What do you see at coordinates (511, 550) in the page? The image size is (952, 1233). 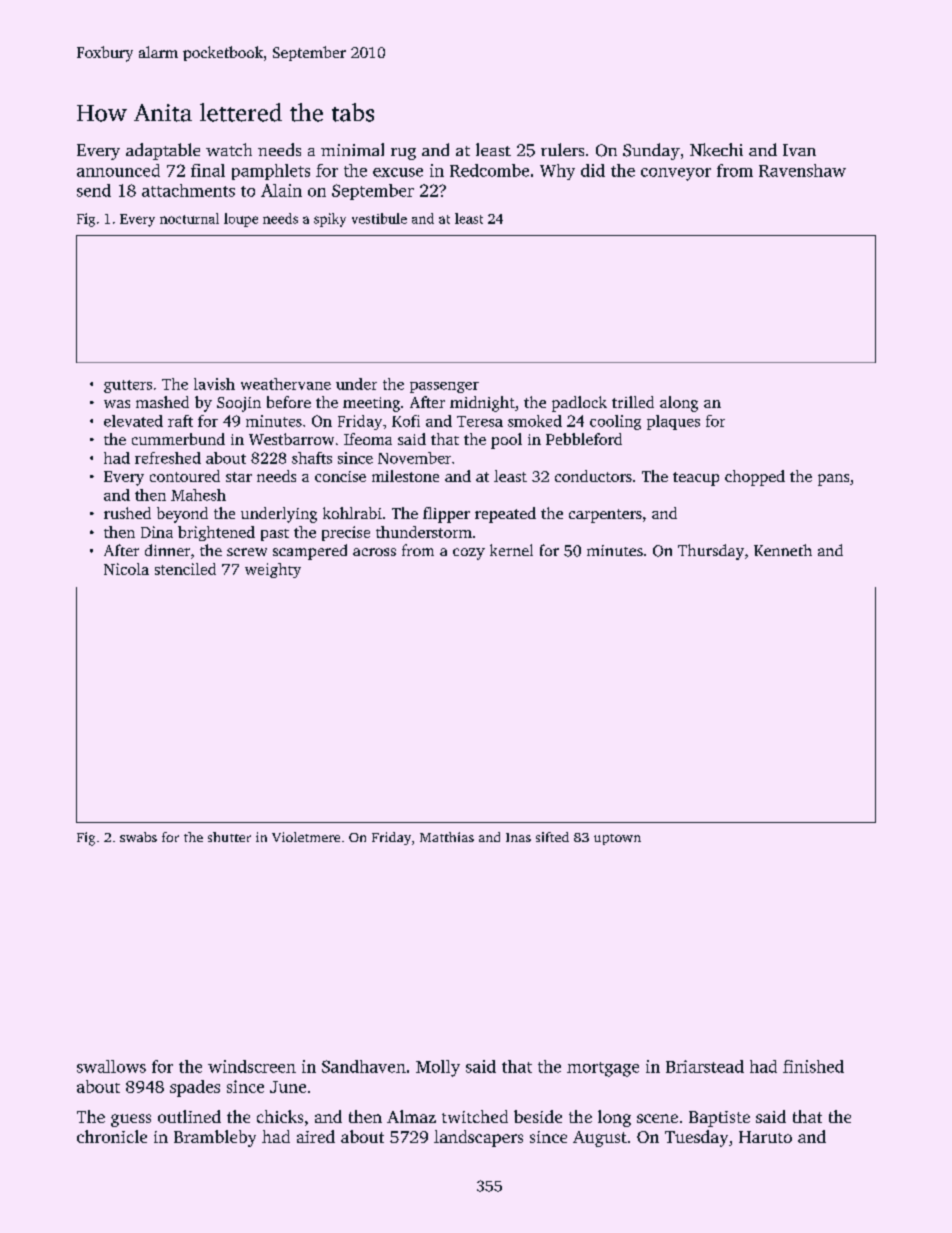 I see `kernel` at bounding box center [511, 550].
